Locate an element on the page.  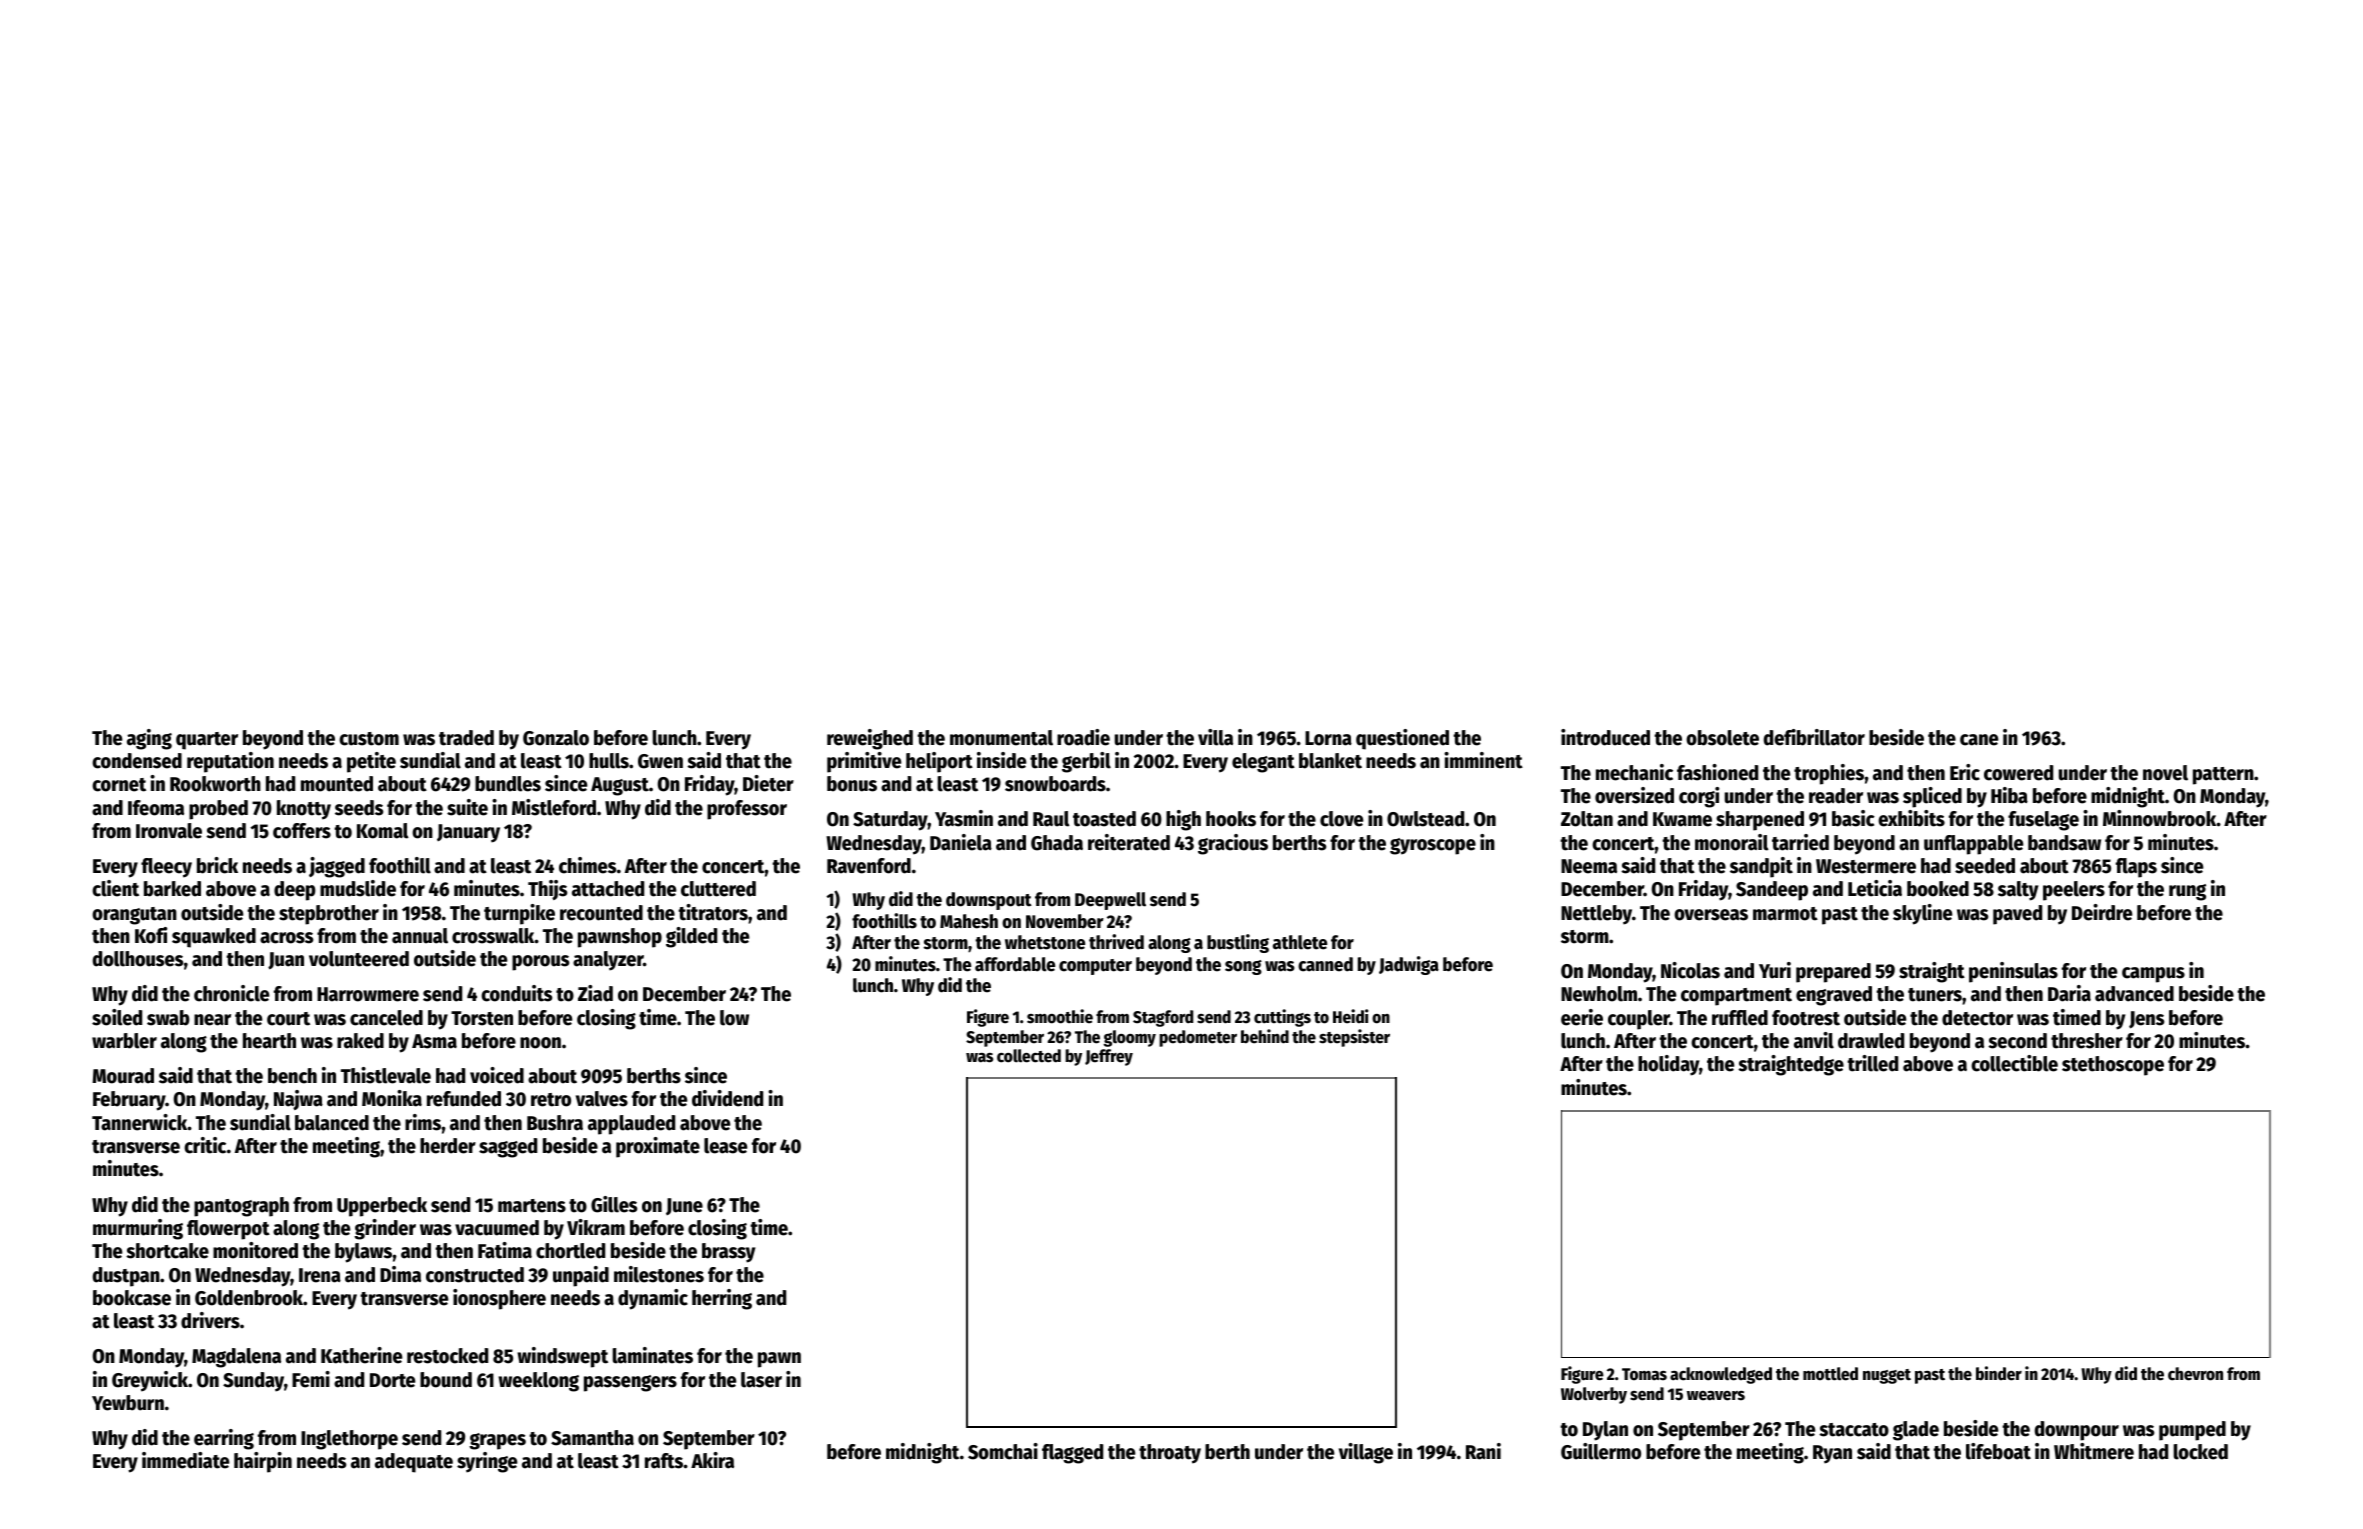
lease is located at coordinates (725, 1146).
